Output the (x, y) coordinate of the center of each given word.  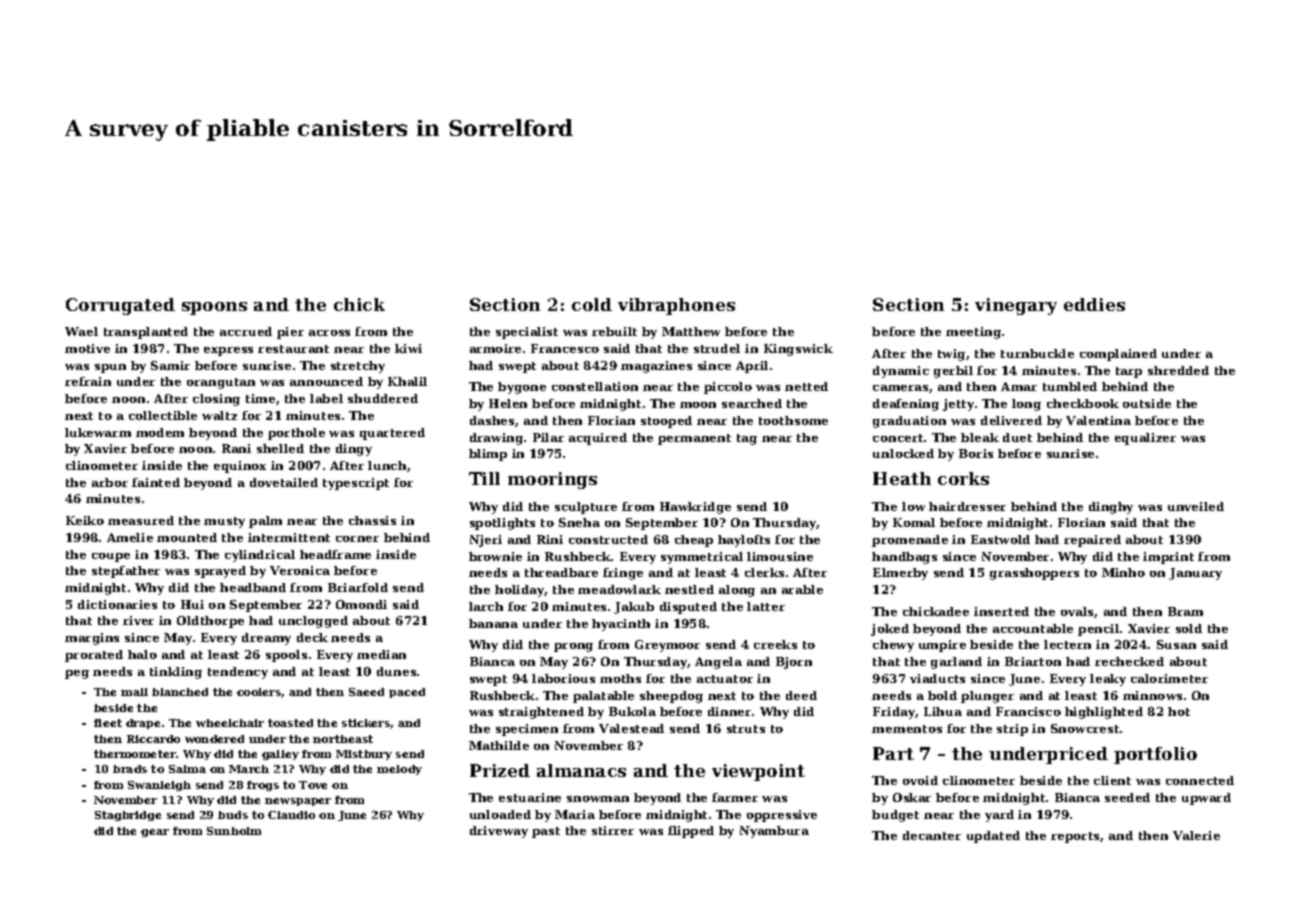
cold (592, 304)
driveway (499, 832)
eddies (1094, 304)
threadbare (561, 572)
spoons (214, 308)
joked (890, 630)
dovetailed (284, 482)
